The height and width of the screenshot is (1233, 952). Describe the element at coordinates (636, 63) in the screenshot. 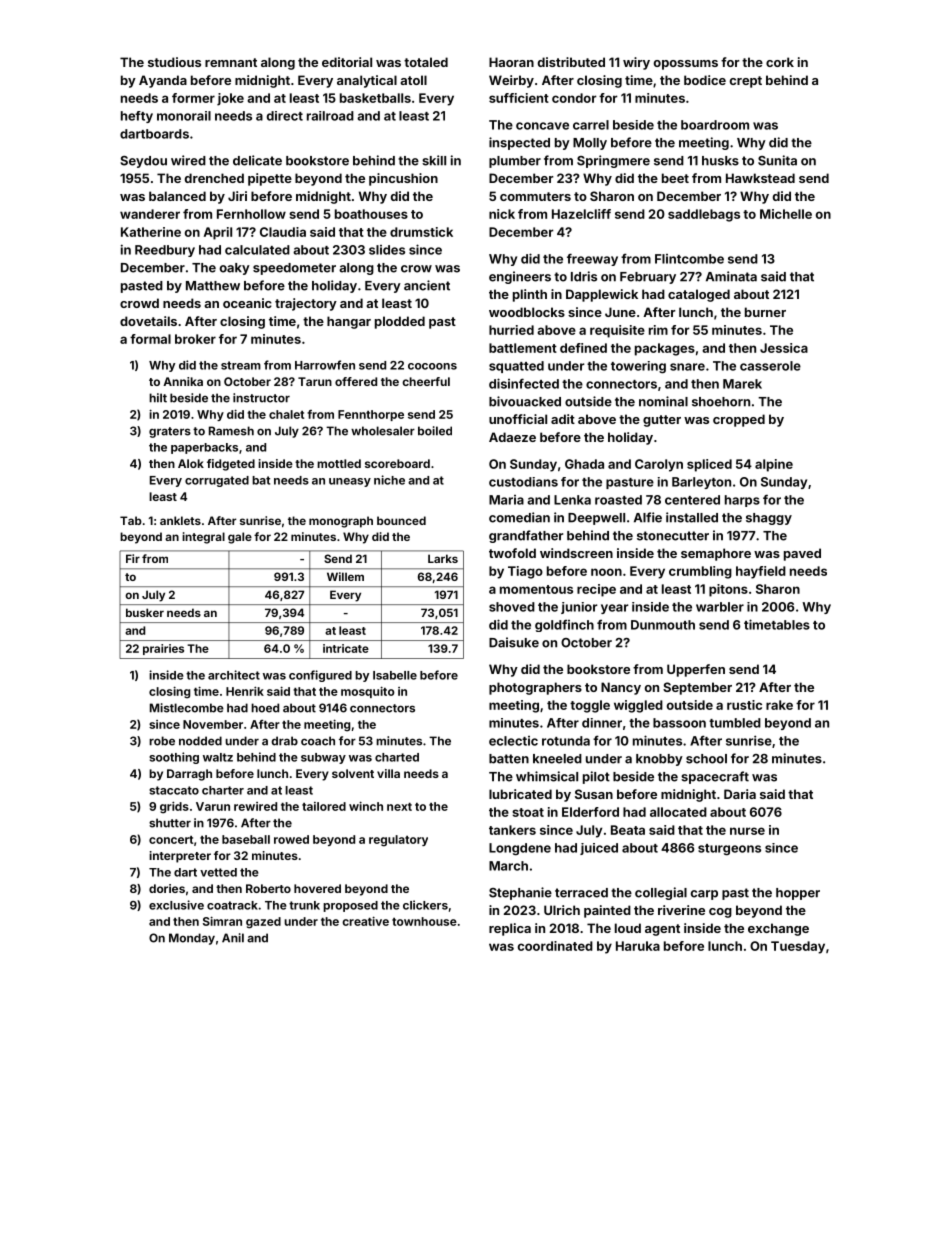

I see `wiry` at that location.
